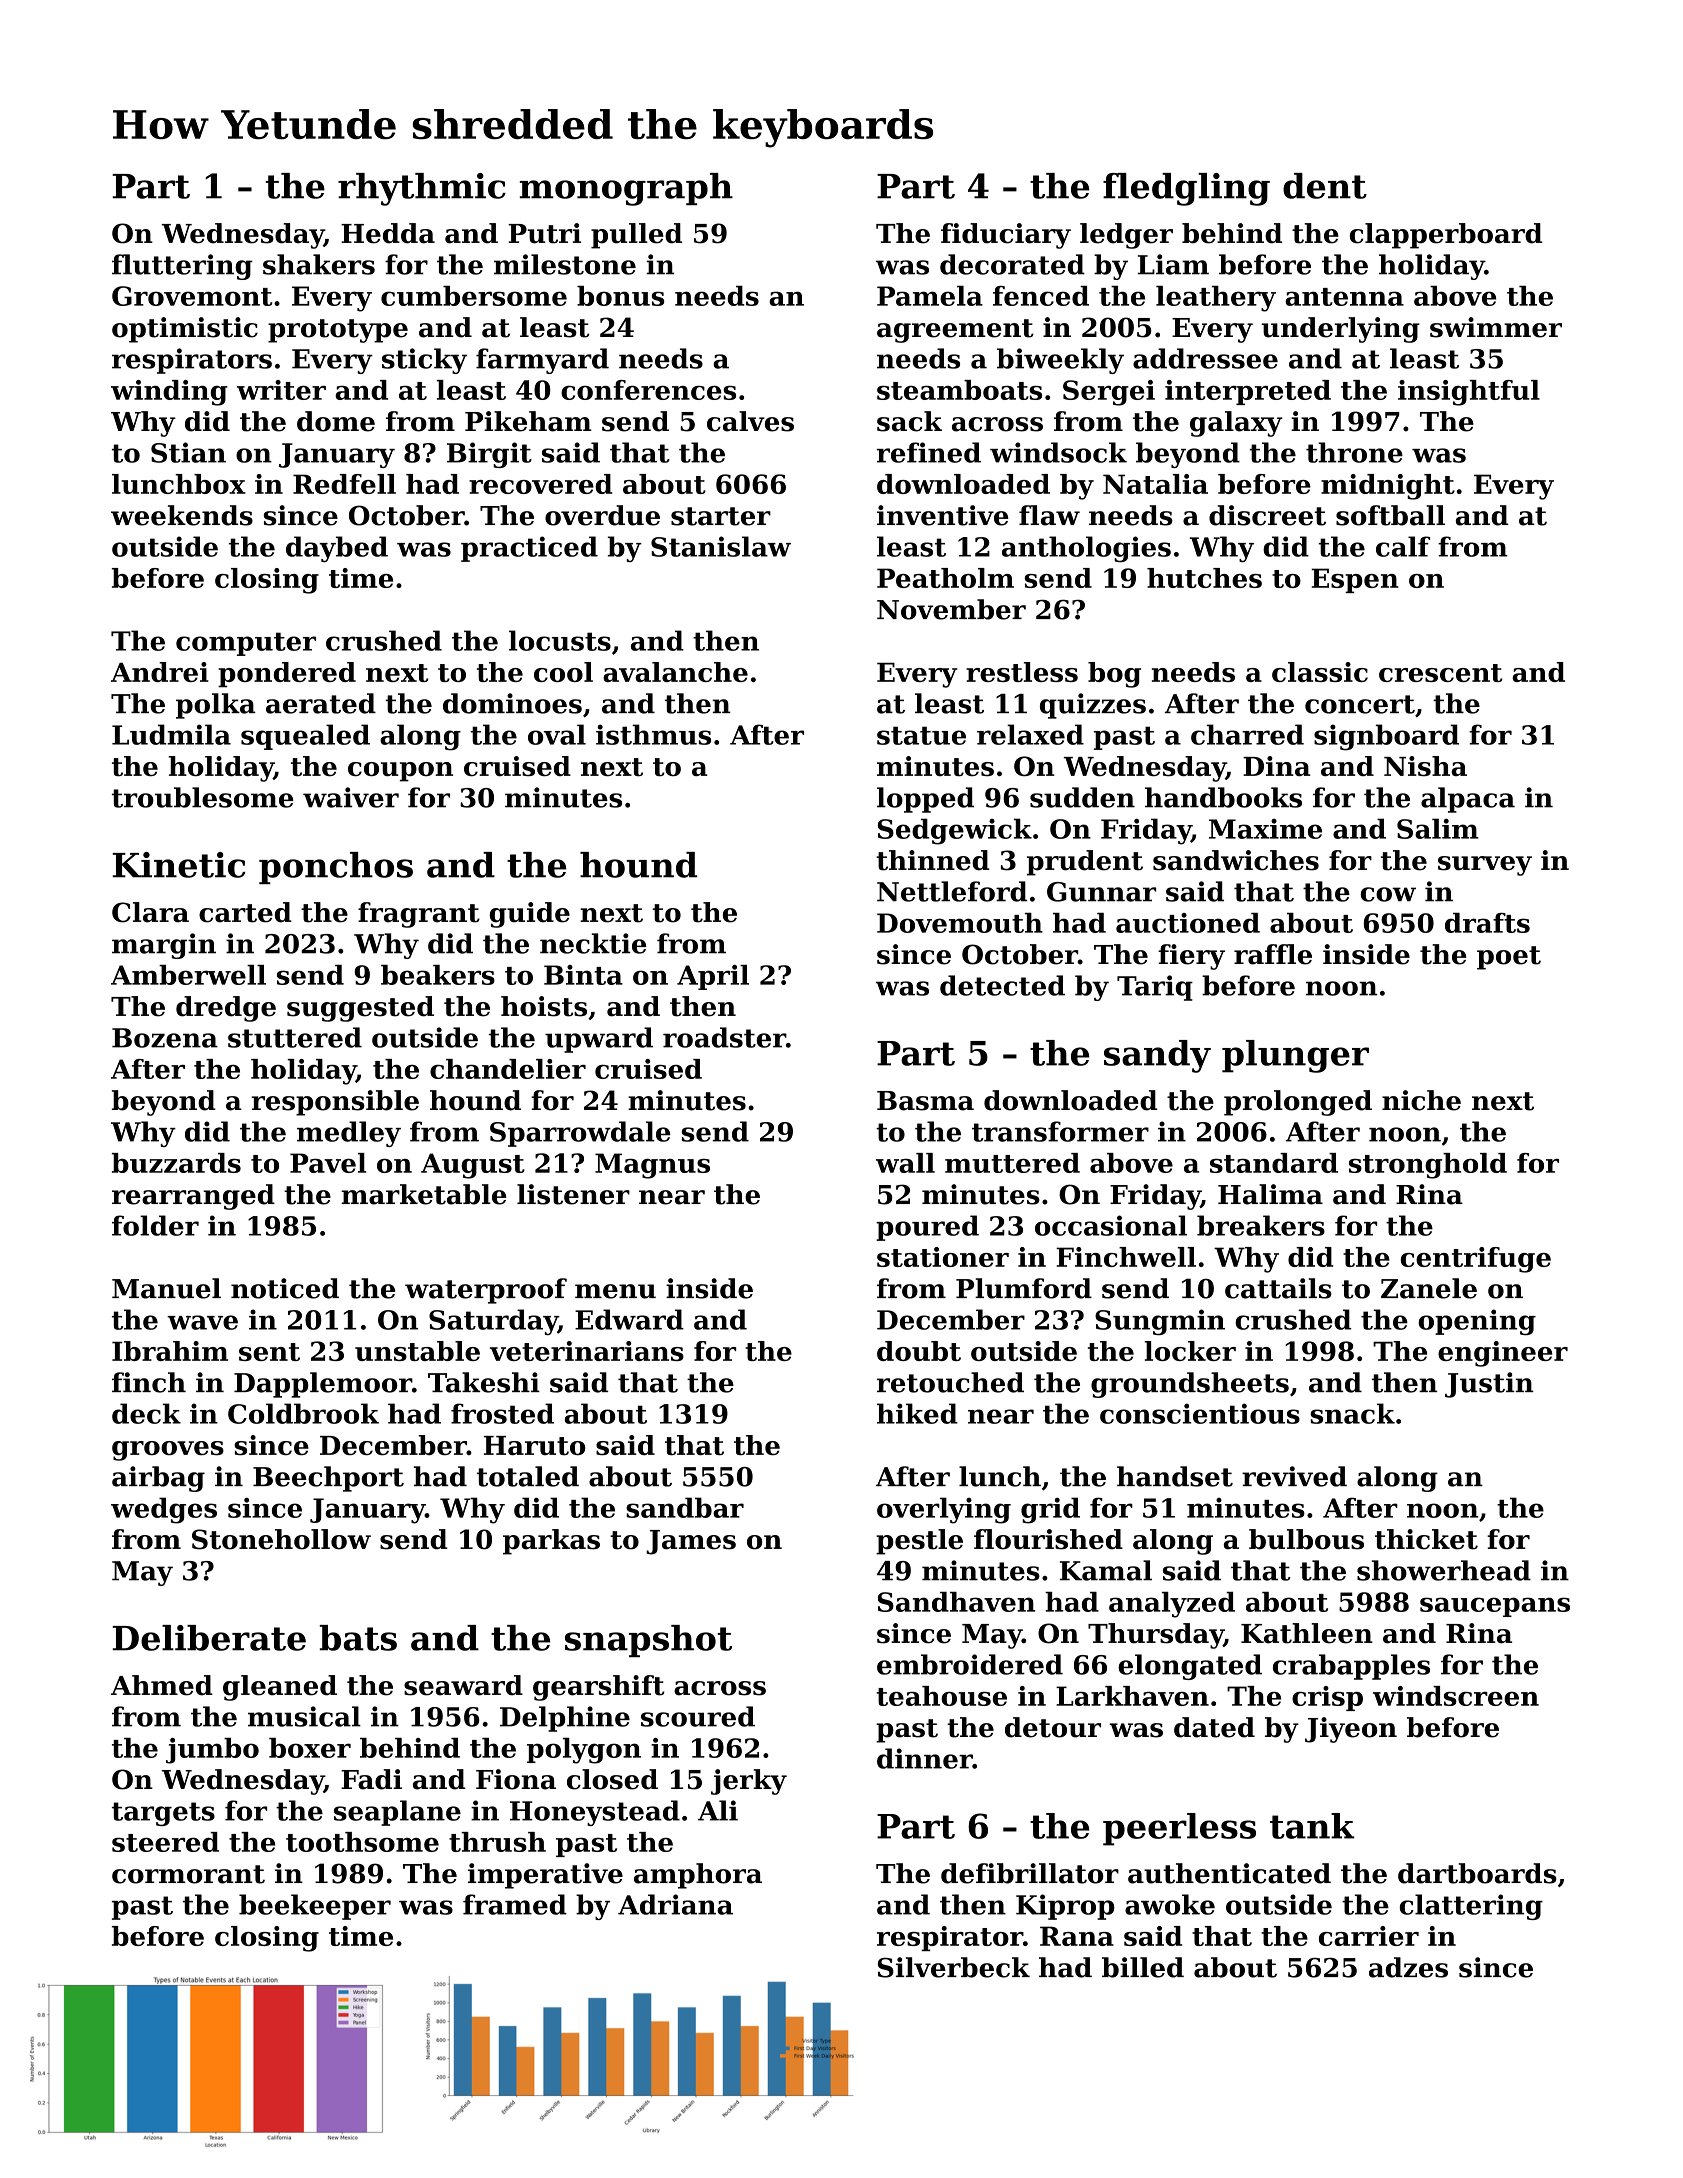  I want to click on fluttering, so click(182, 267).
